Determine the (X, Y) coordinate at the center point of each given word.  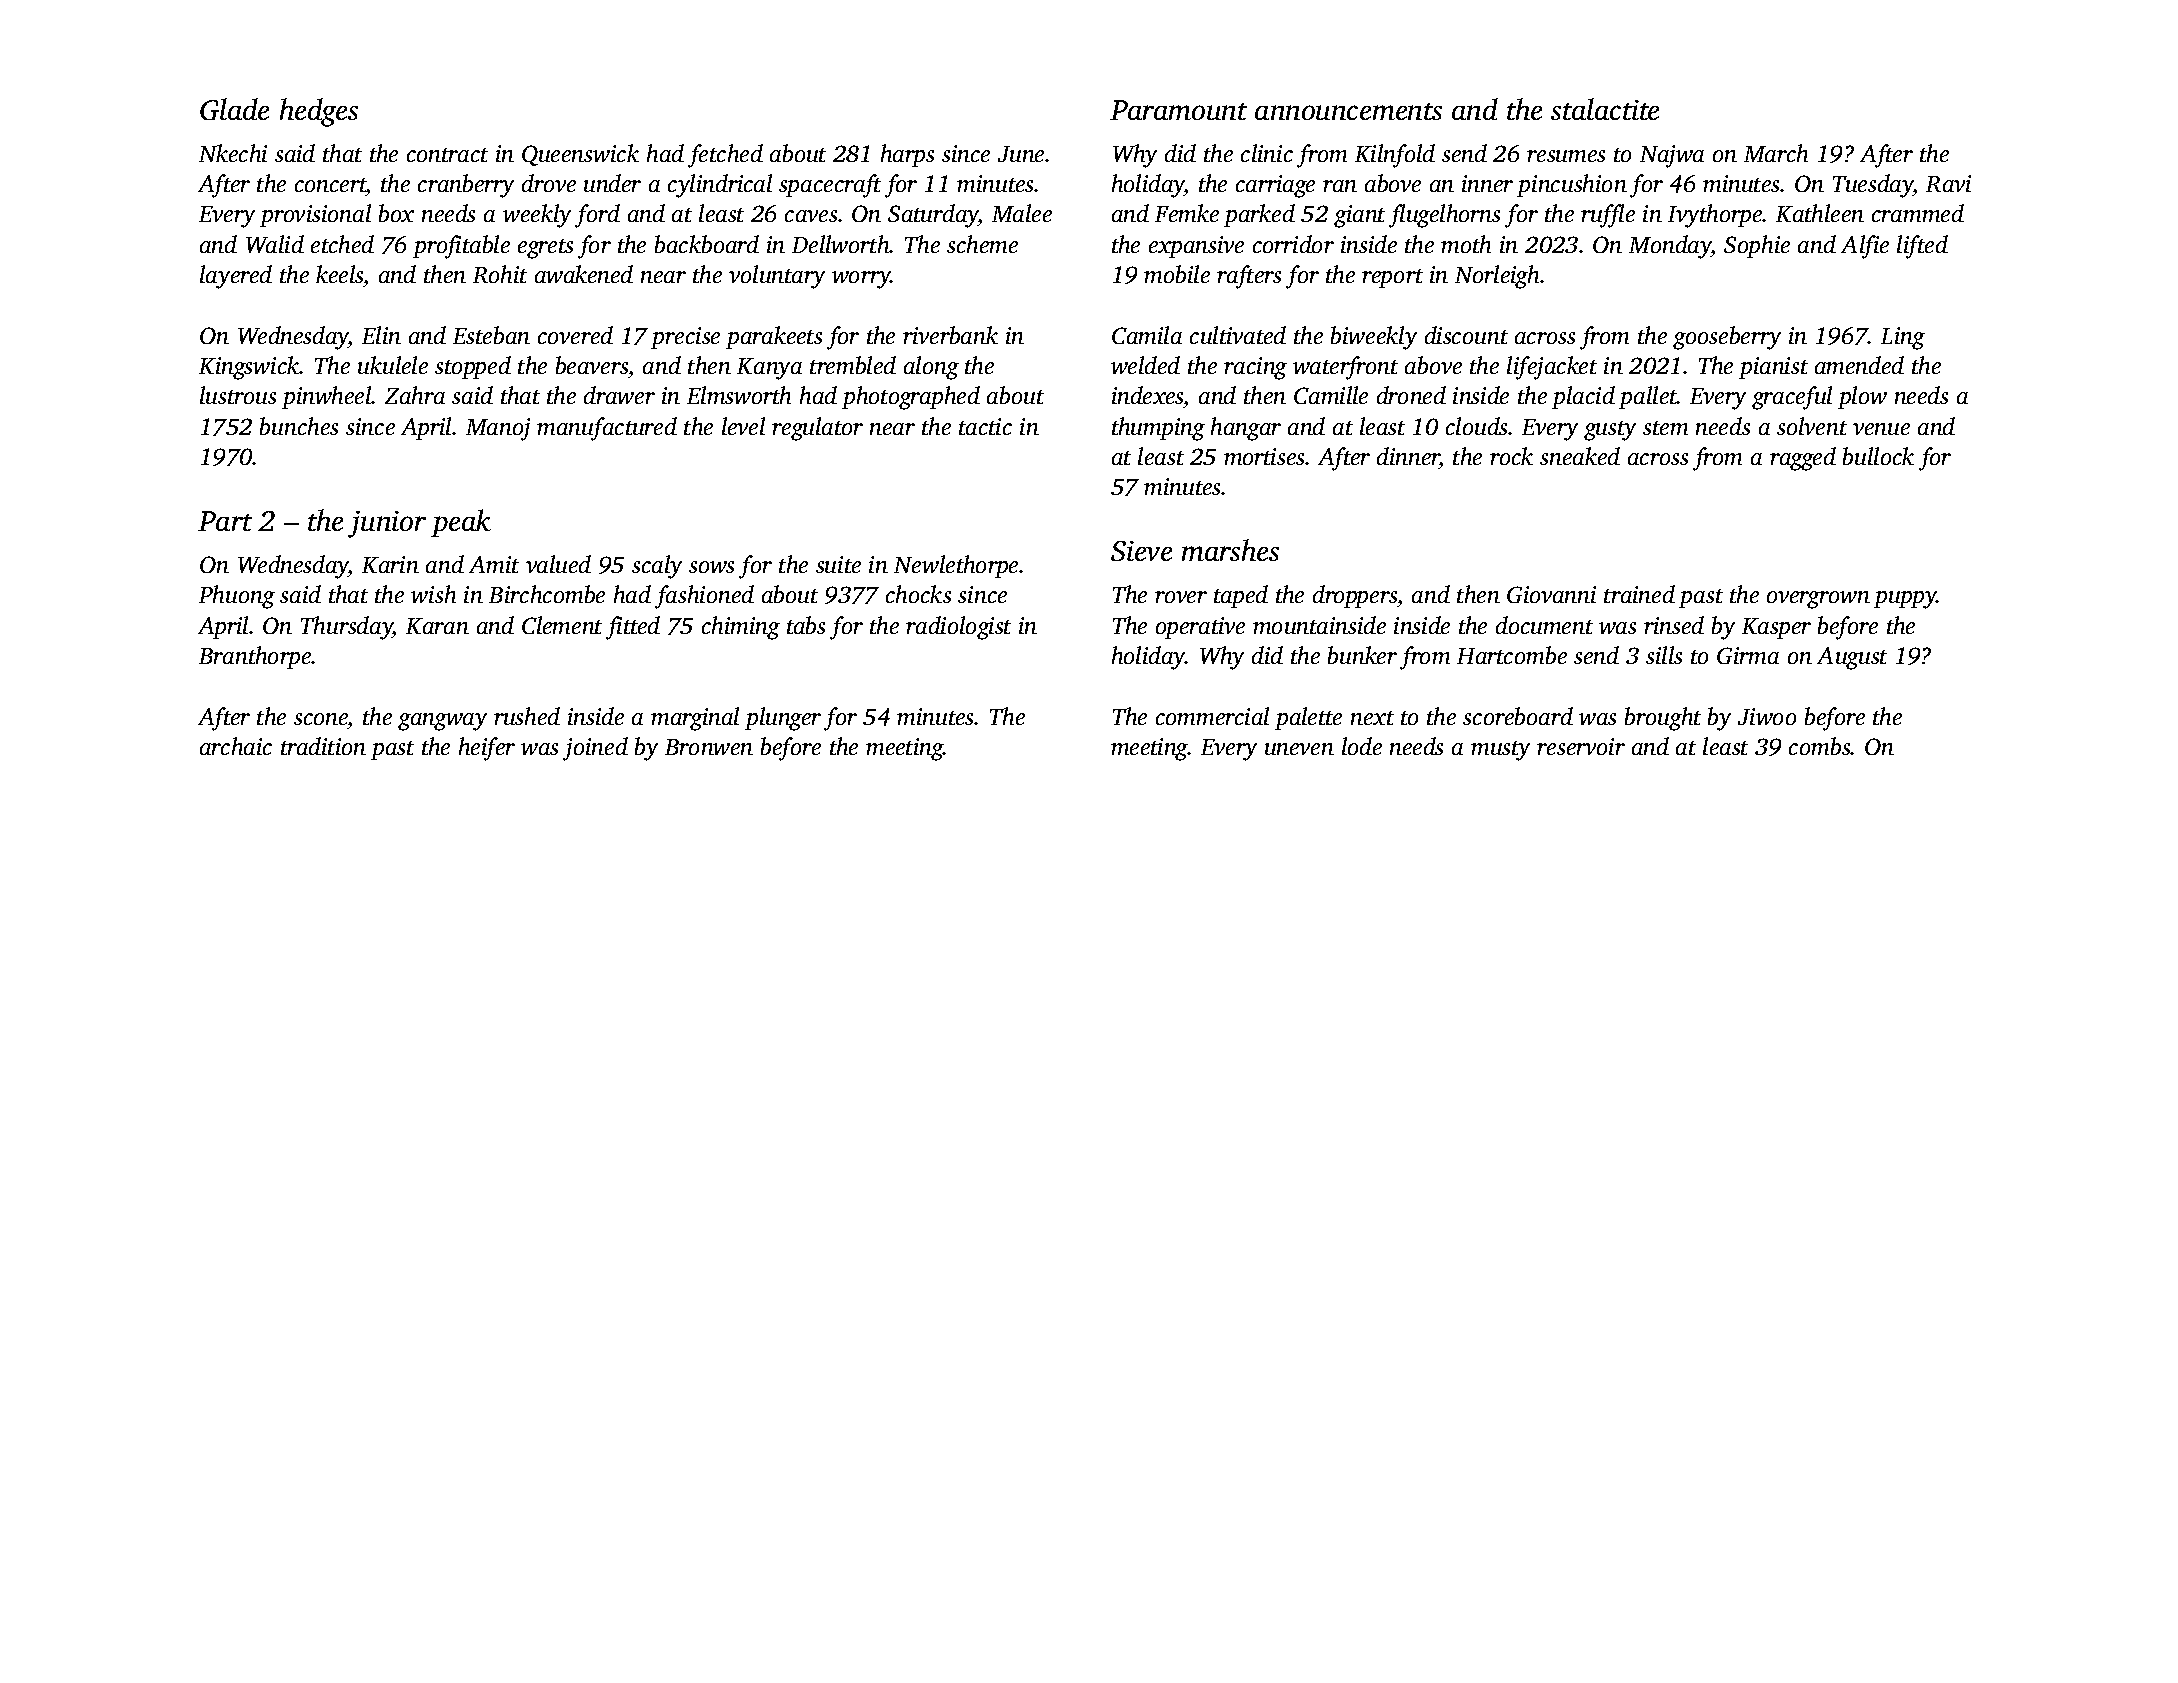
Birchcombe (547, 594)
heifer (487, 749)
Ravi (1948, 183)
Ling (1903, 338)
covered (575, 335)
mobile (1177, 274)
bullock (1878, 456)
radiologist (958, 628)
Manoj (498, 429)
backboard (707, 244)
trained (1639, 594)
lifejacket (1552, 368)
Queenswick (580, 155)
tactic (985, 426)
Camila (1147, 335)
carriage (1275, 186)
